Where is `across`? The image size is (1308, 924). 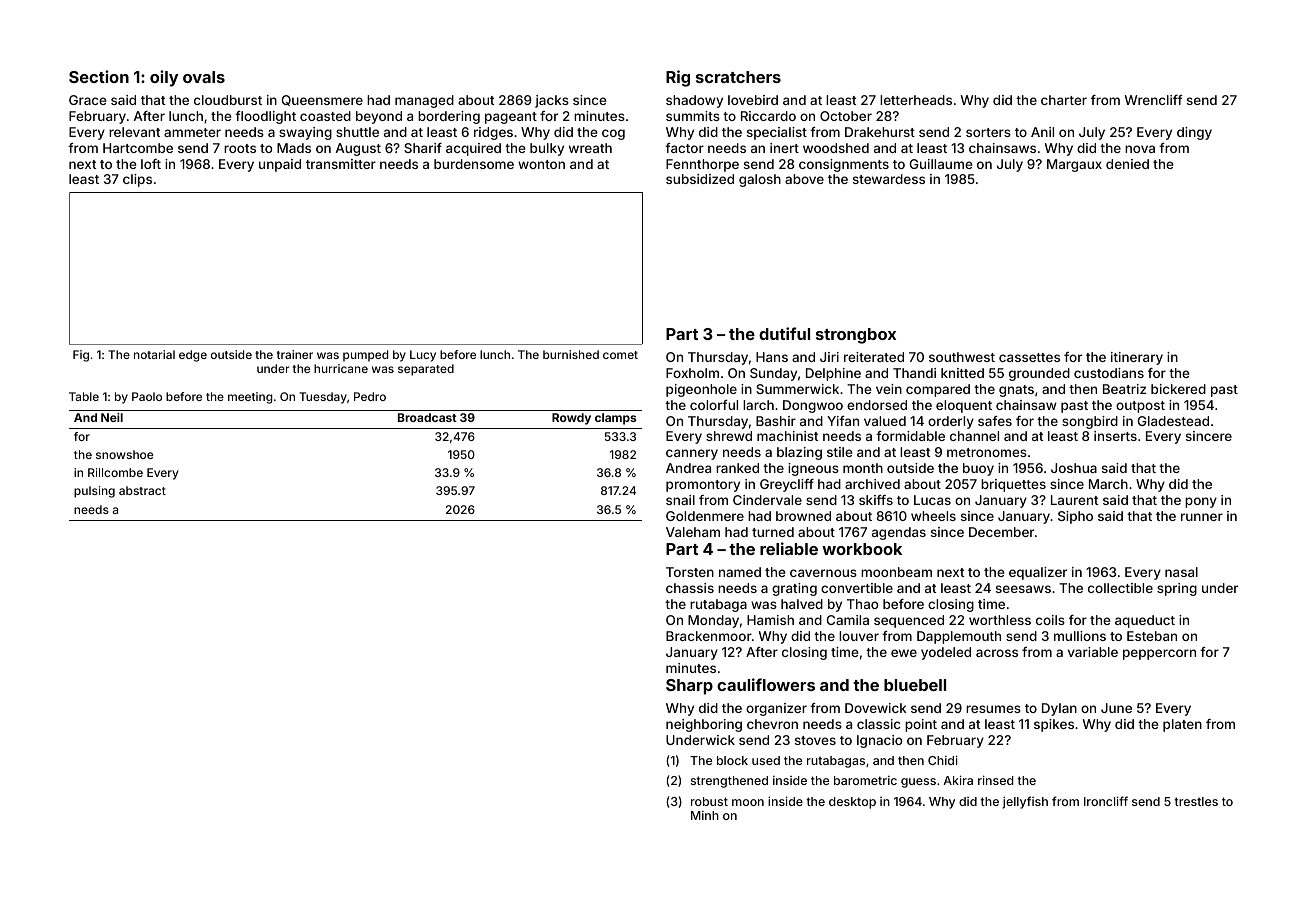
across is located at coordinates (997, 653).
